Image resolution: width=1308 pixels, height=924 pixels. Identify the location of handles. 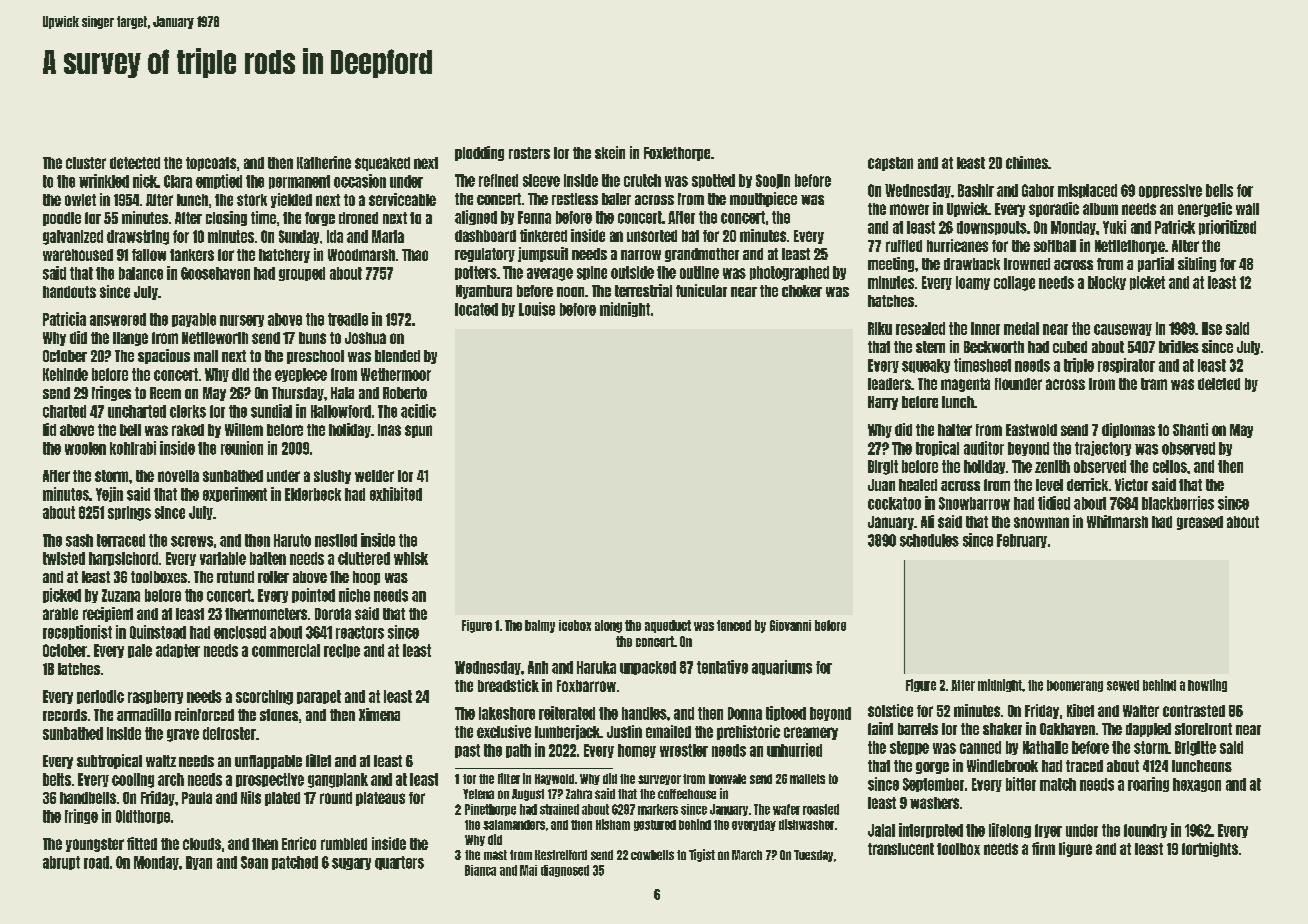
(644, 713).
